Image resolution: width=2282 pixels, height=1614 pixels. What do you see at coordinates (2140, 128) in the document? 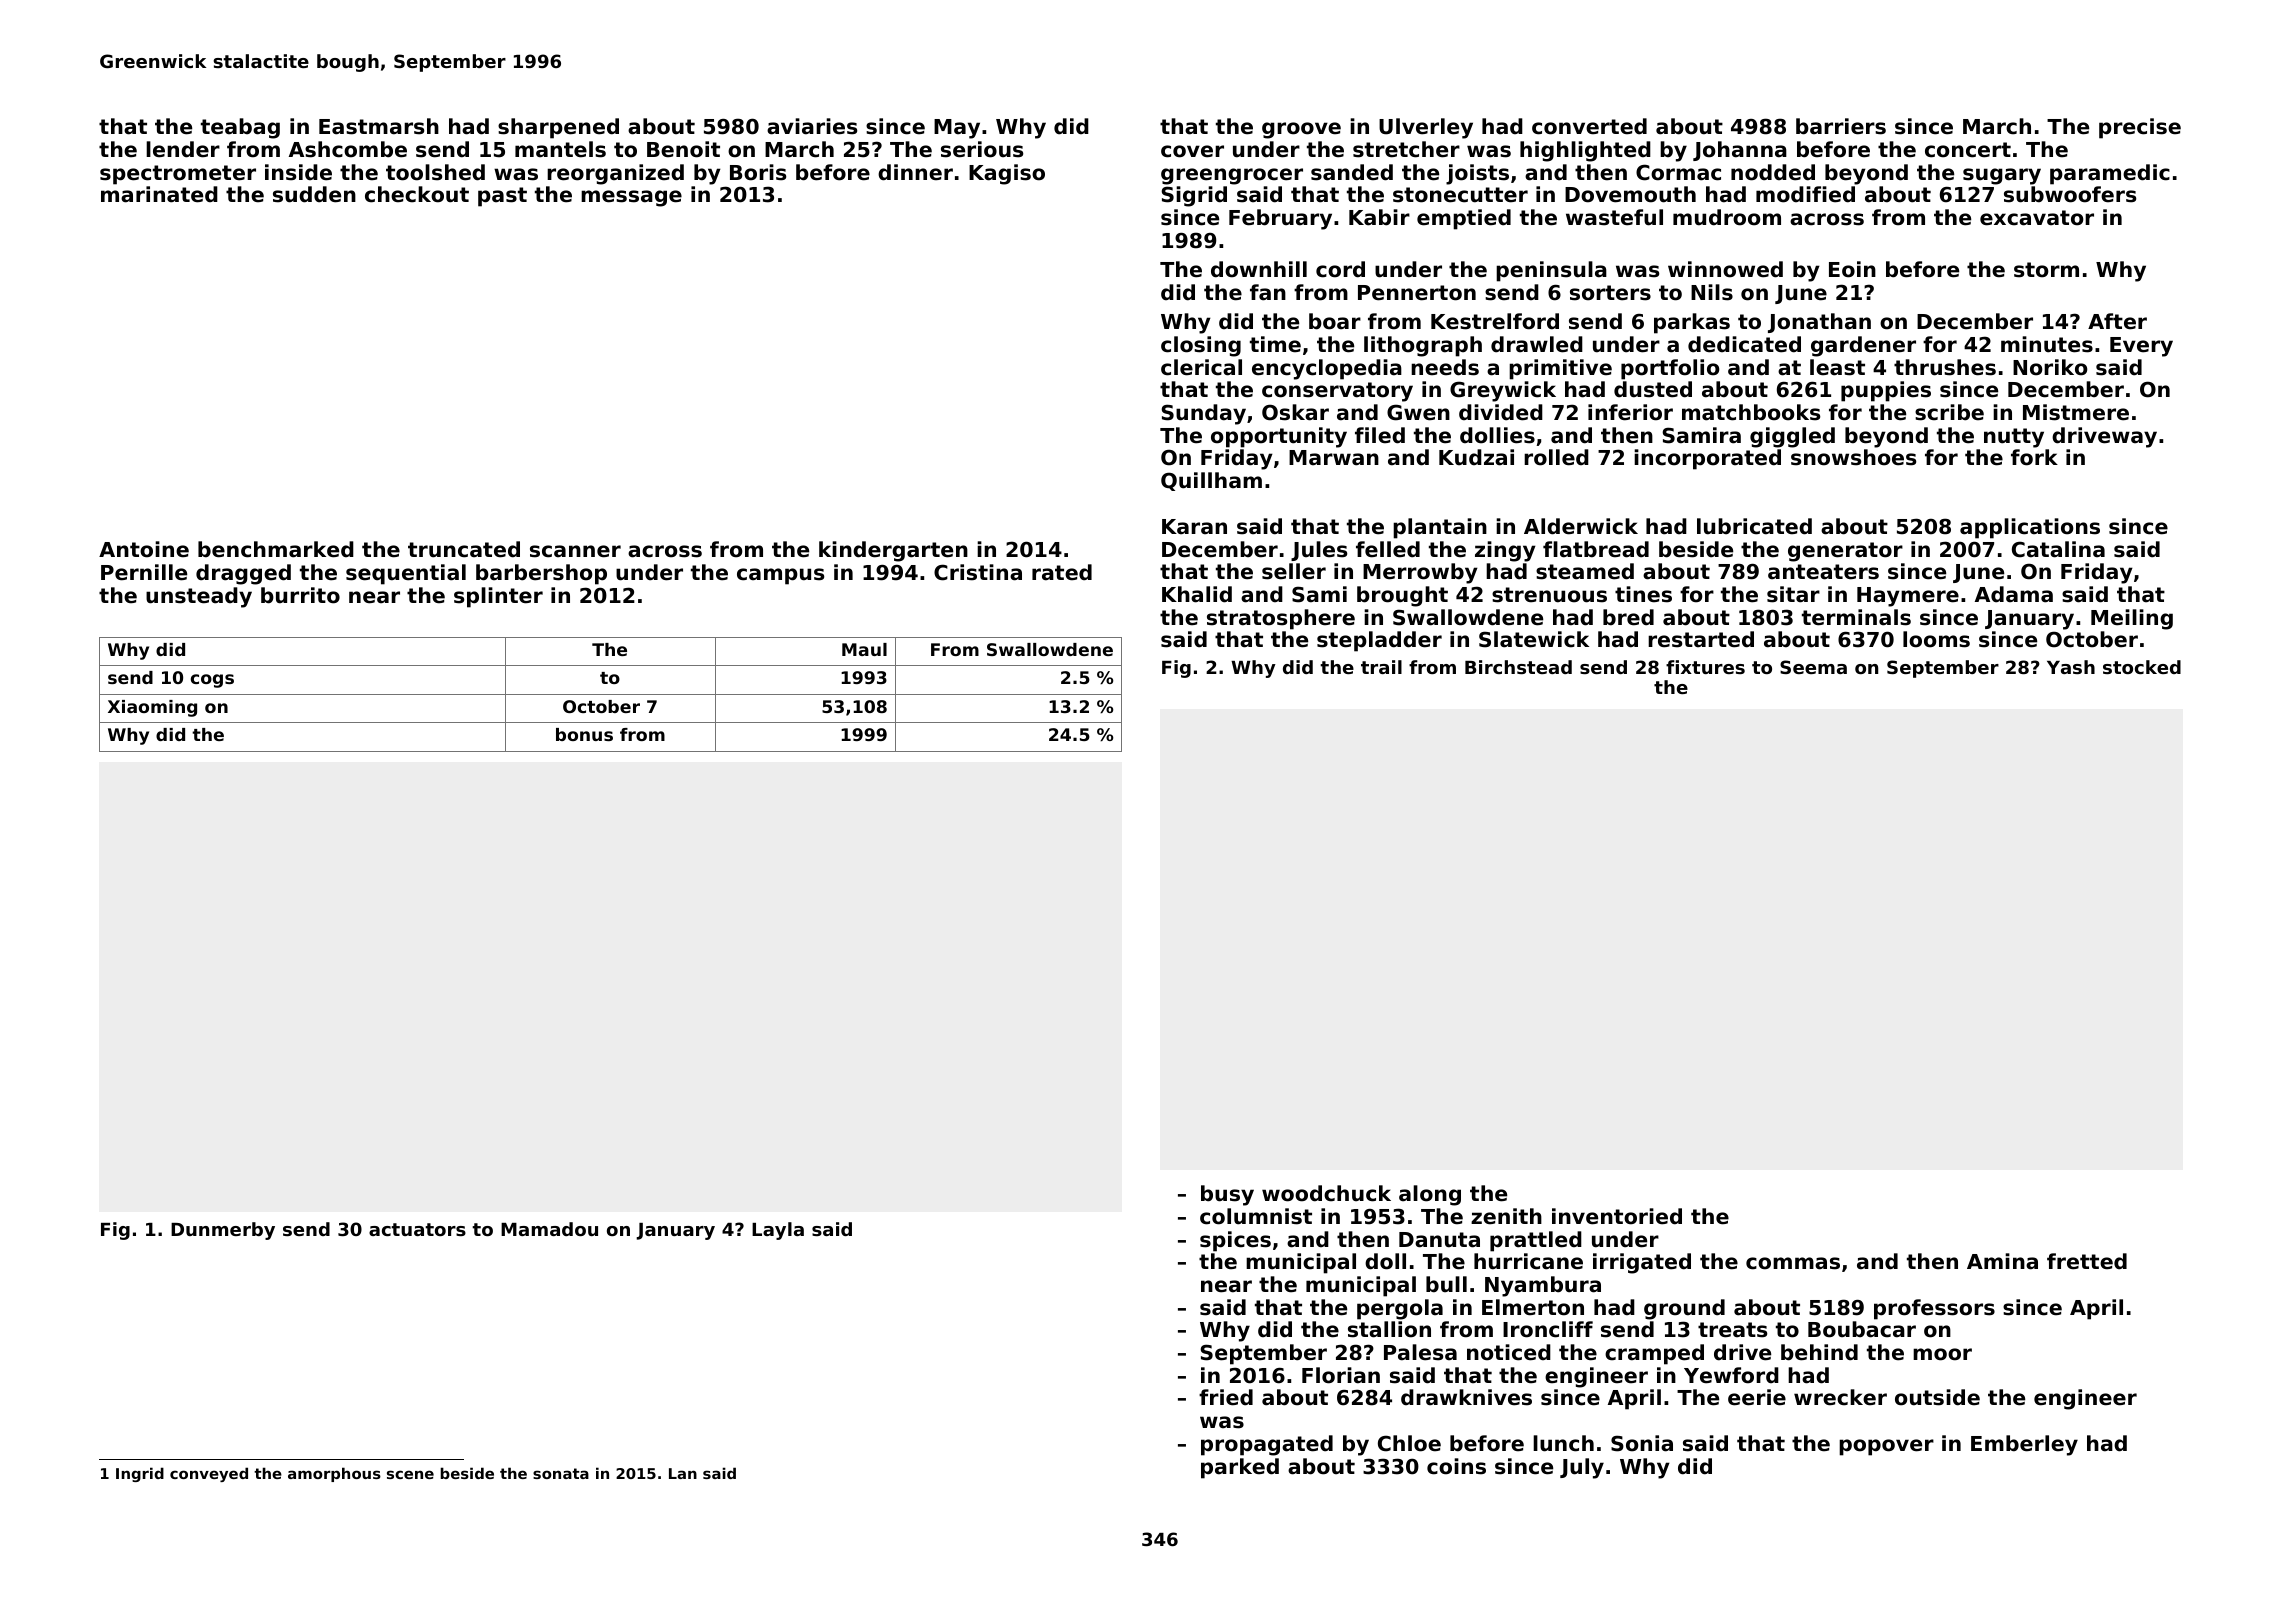
I see `precise` at bounding box center [2140, 128].
